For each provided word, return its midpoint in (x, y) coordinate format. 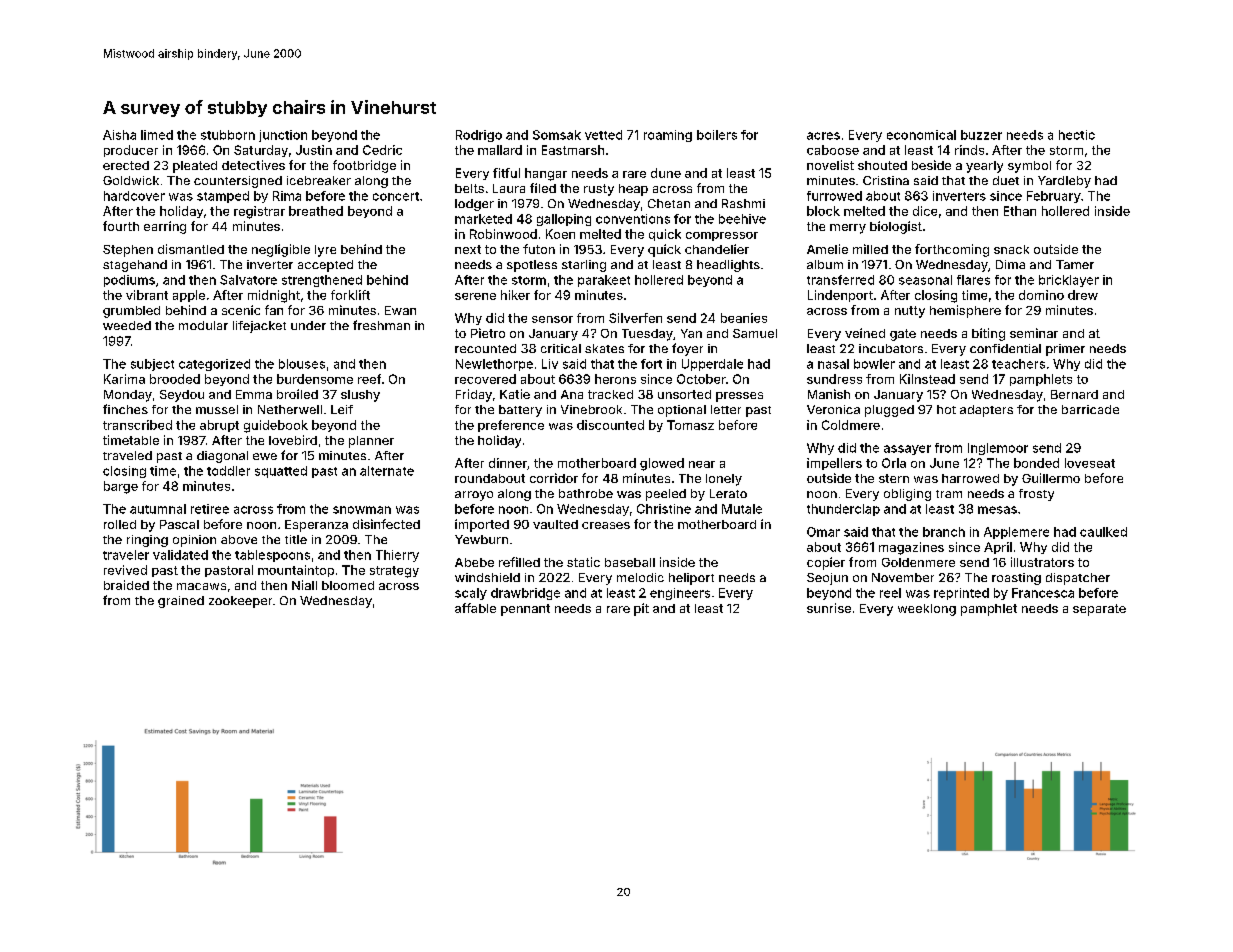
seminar (1034, 333)
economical (921, 135)
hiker (515, 295)
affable (475, 608)
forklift (350, 295)
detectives (253, 165)
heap (633, 190)
